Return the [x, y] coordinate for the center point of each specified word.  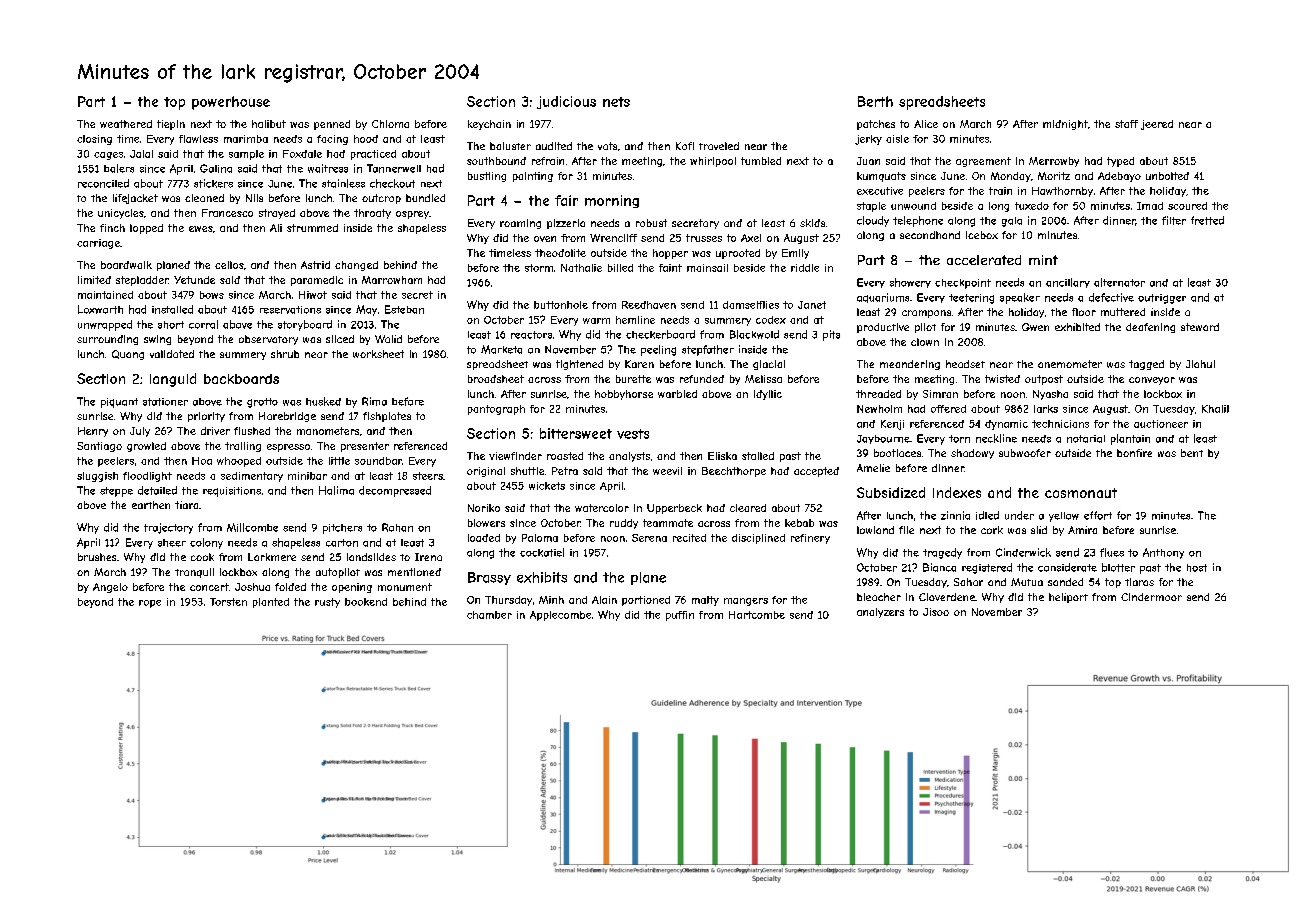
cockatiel [542, 552]
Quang [128, 355]
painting [533, 177]
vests [633, 434]
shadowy [972, 454]
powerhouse [231, 103]
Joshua [252, 587]
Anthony [1163, 553]
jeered [1157, 125]
